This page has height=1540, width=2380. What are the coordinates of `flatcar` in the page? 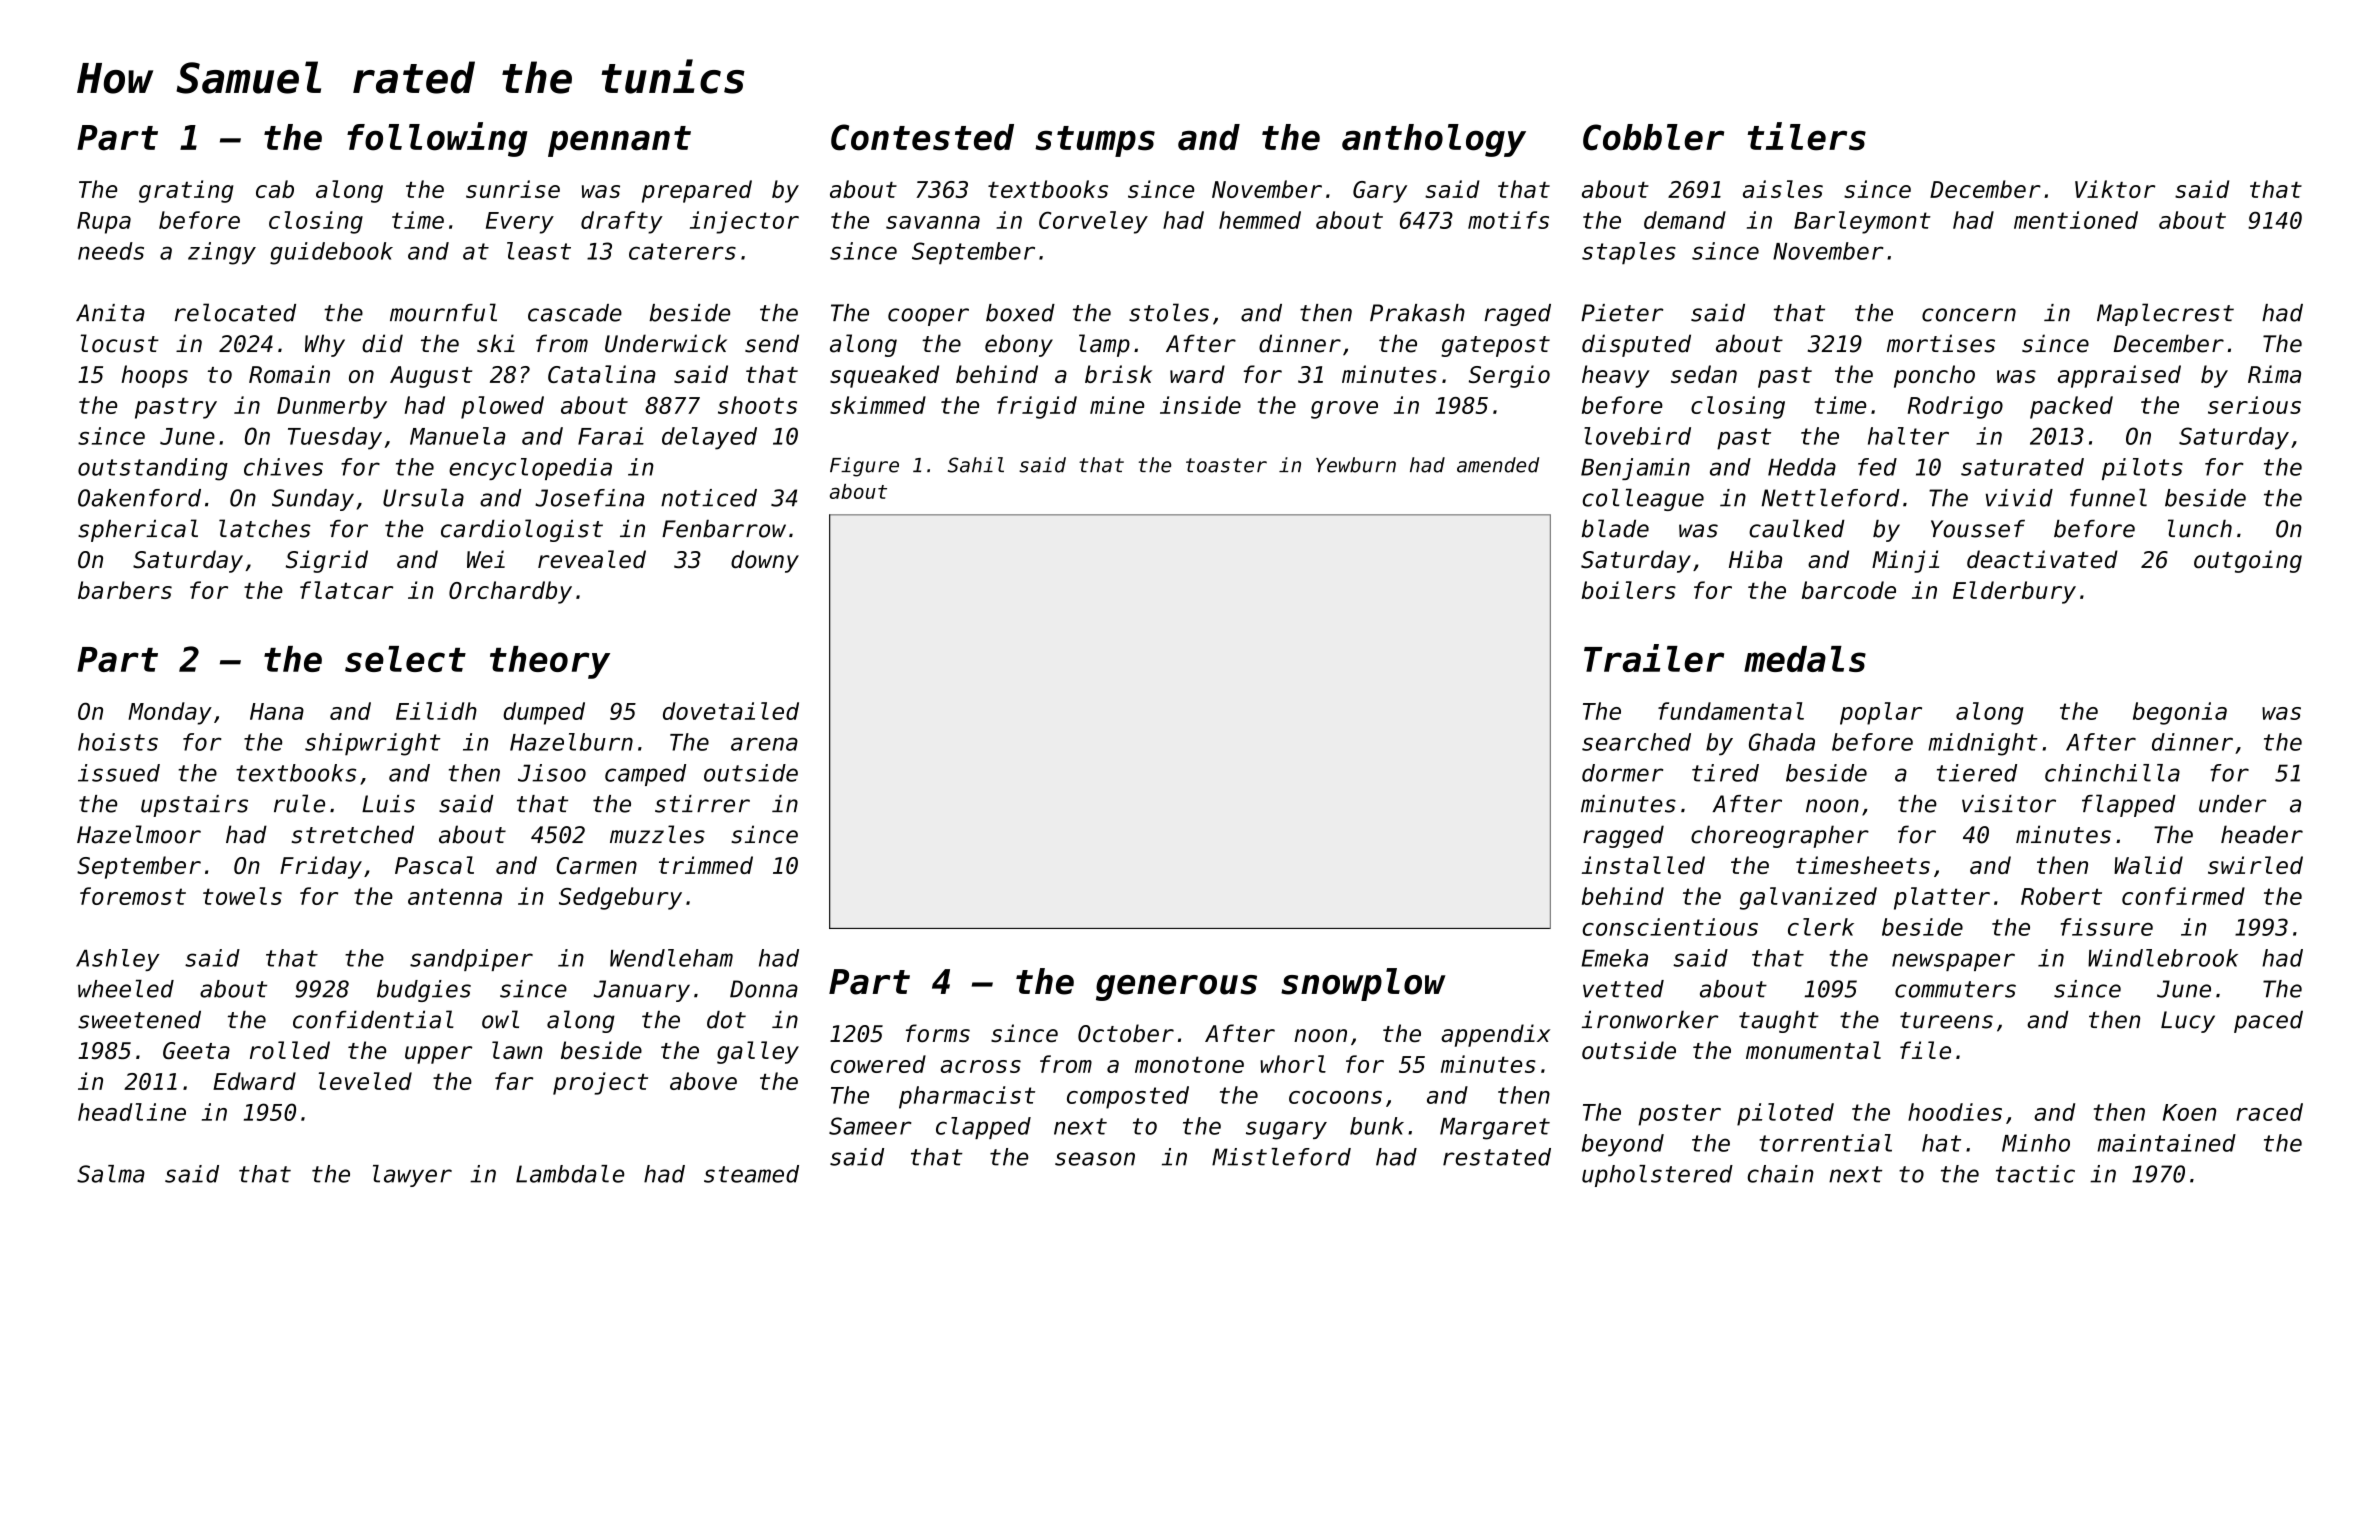 It's located at (346, 590).
